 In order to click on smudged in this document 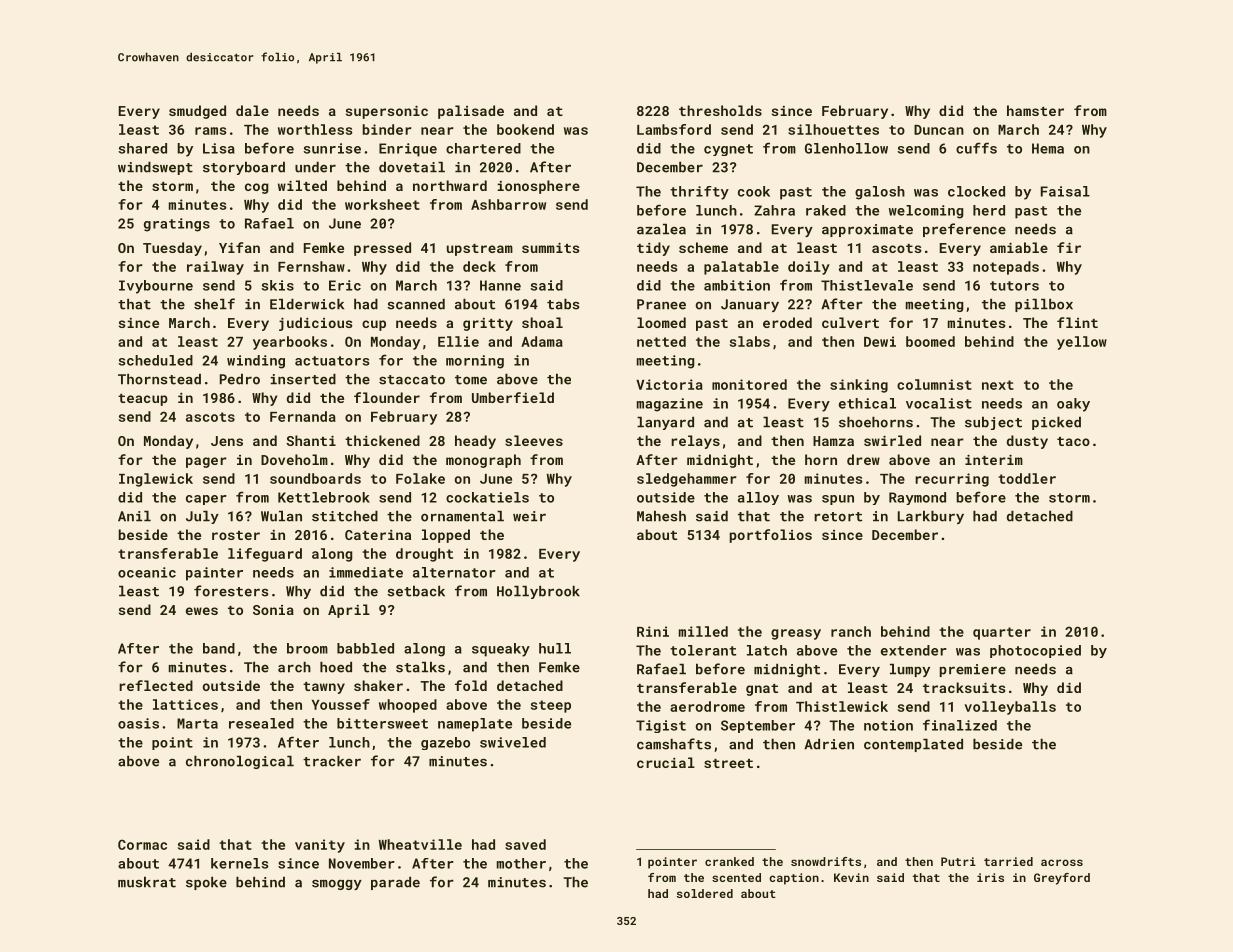, I will do `click(197, 112)`.
